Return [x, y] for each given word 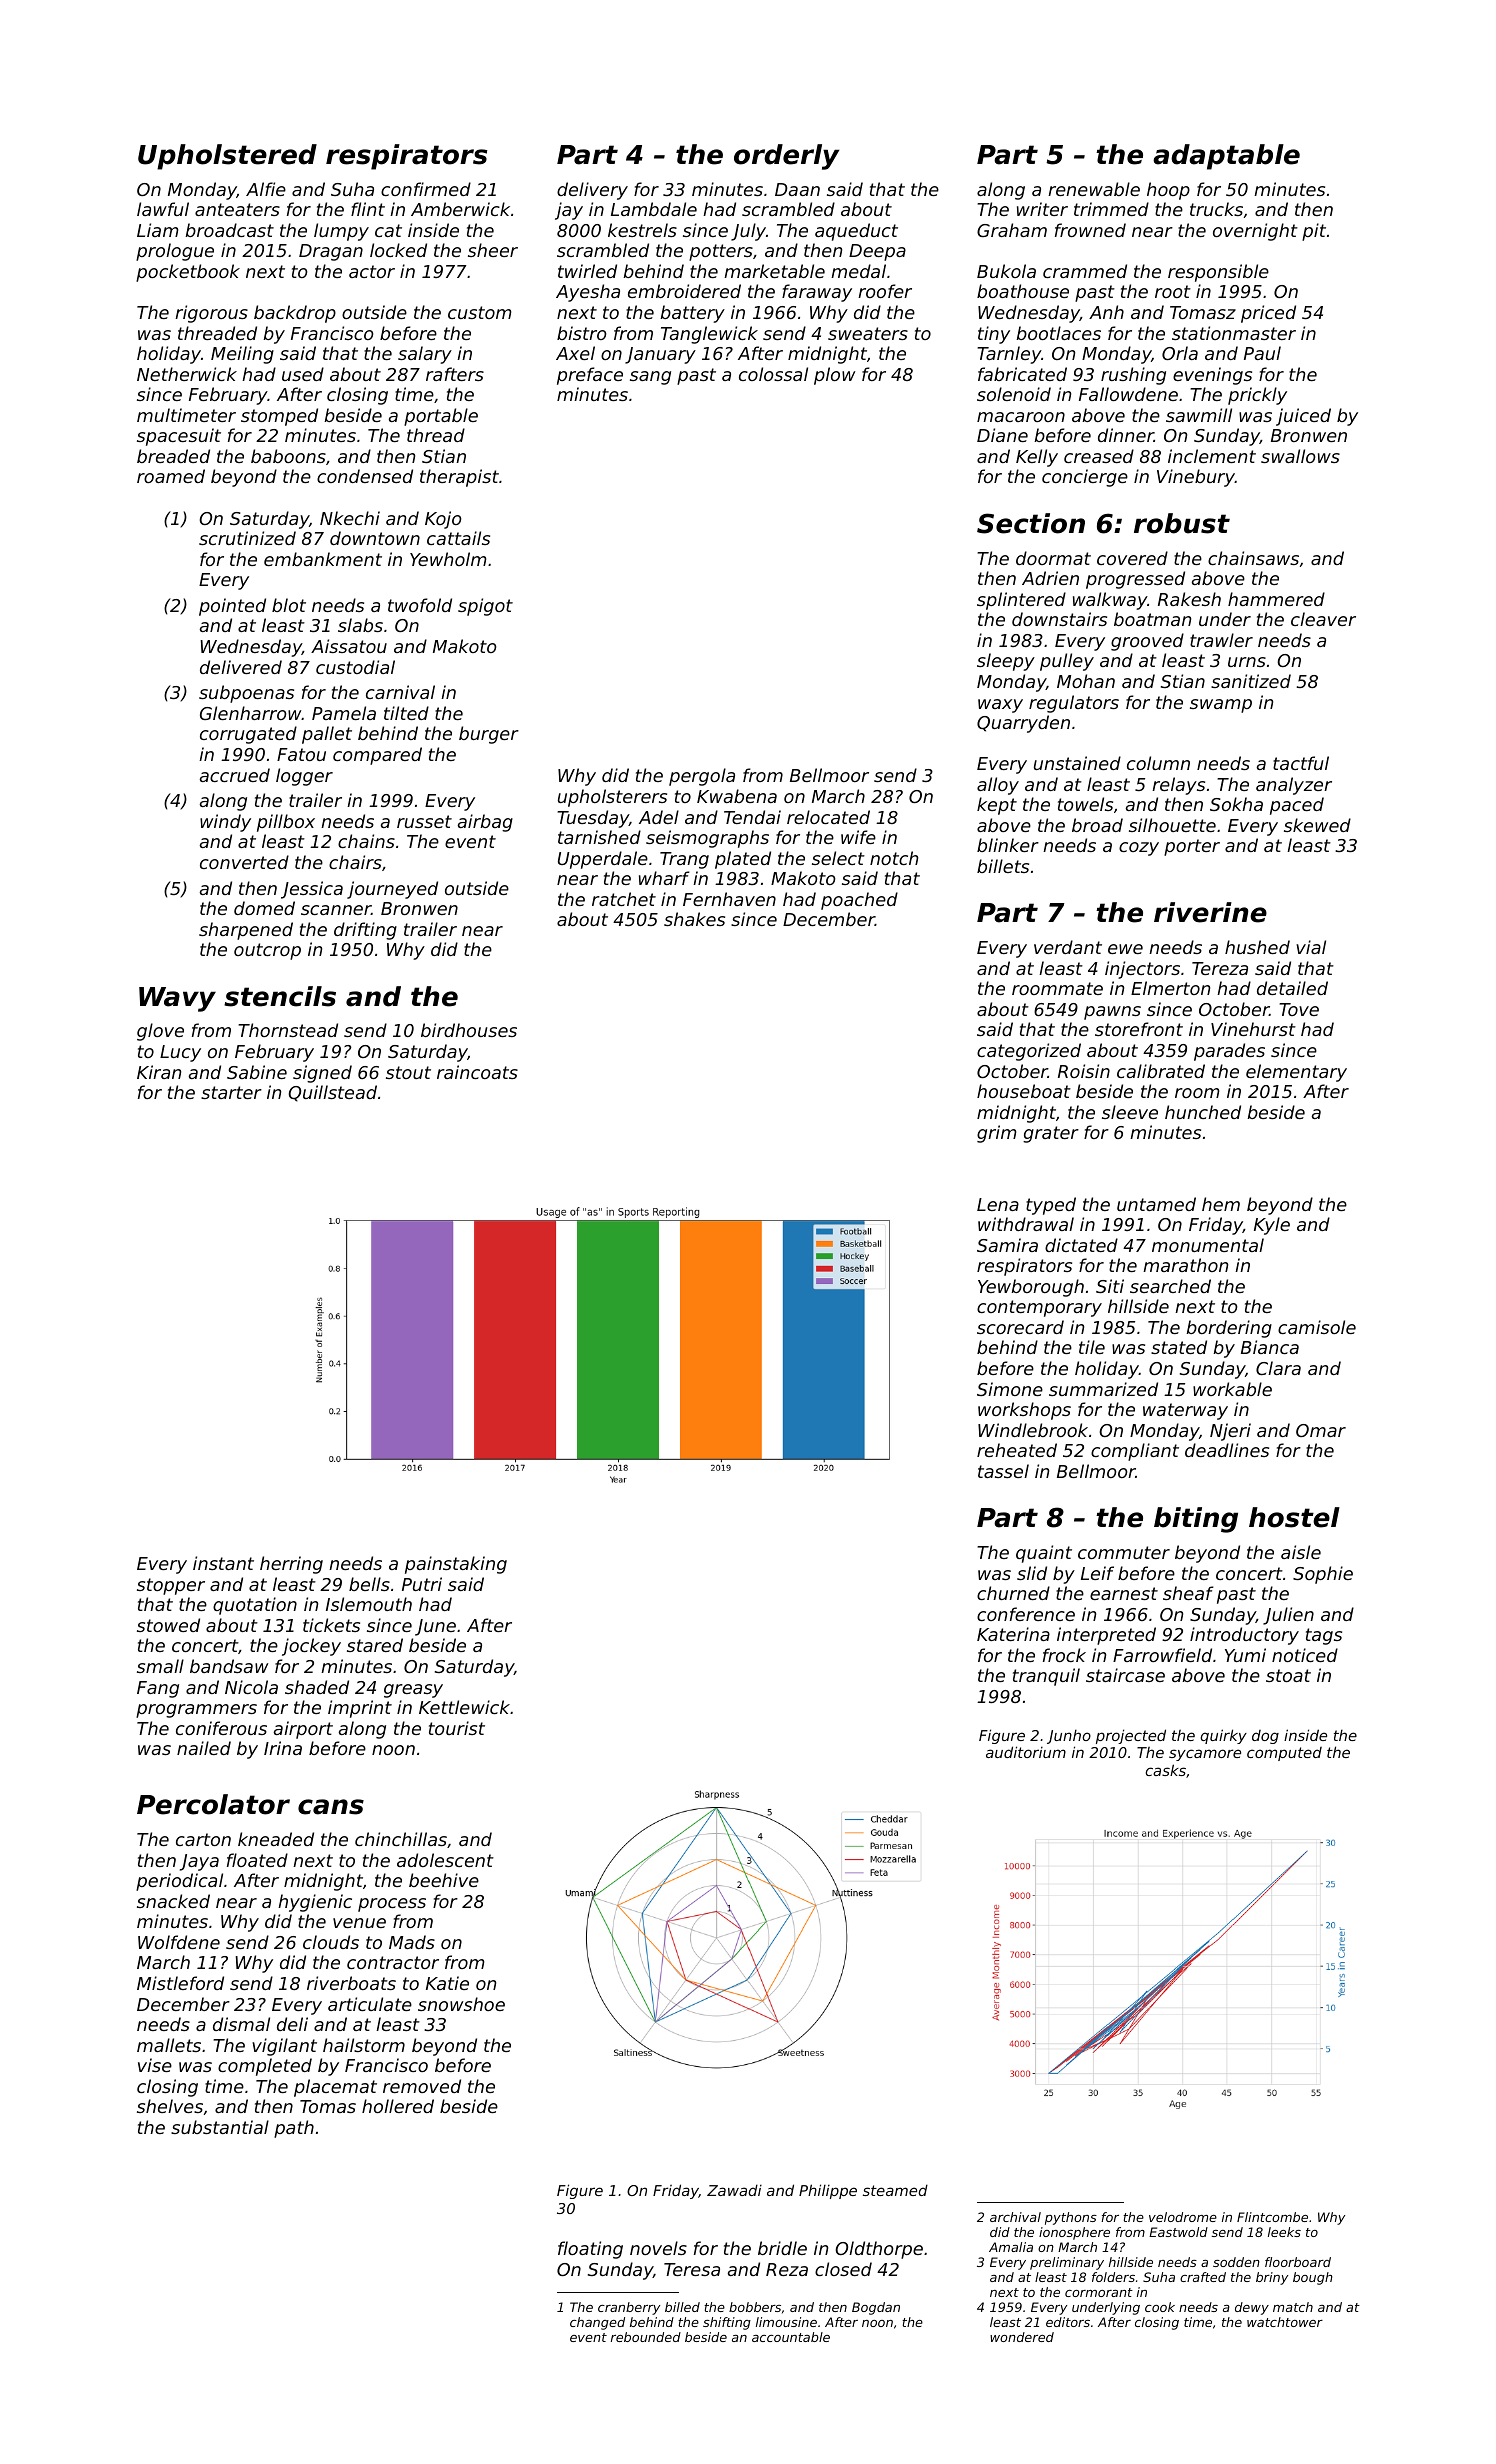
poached [859, 901]
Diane [1002, 435]
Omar [1321, 1430]
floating [590, 2250]
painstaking [456, 1565]
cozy [1139, 849]
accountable [791, 2337]
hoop [1168, 191]
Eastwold [1178, 2232]
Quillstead [333, 1093]
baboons [288, 456]
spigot [485, 607]
